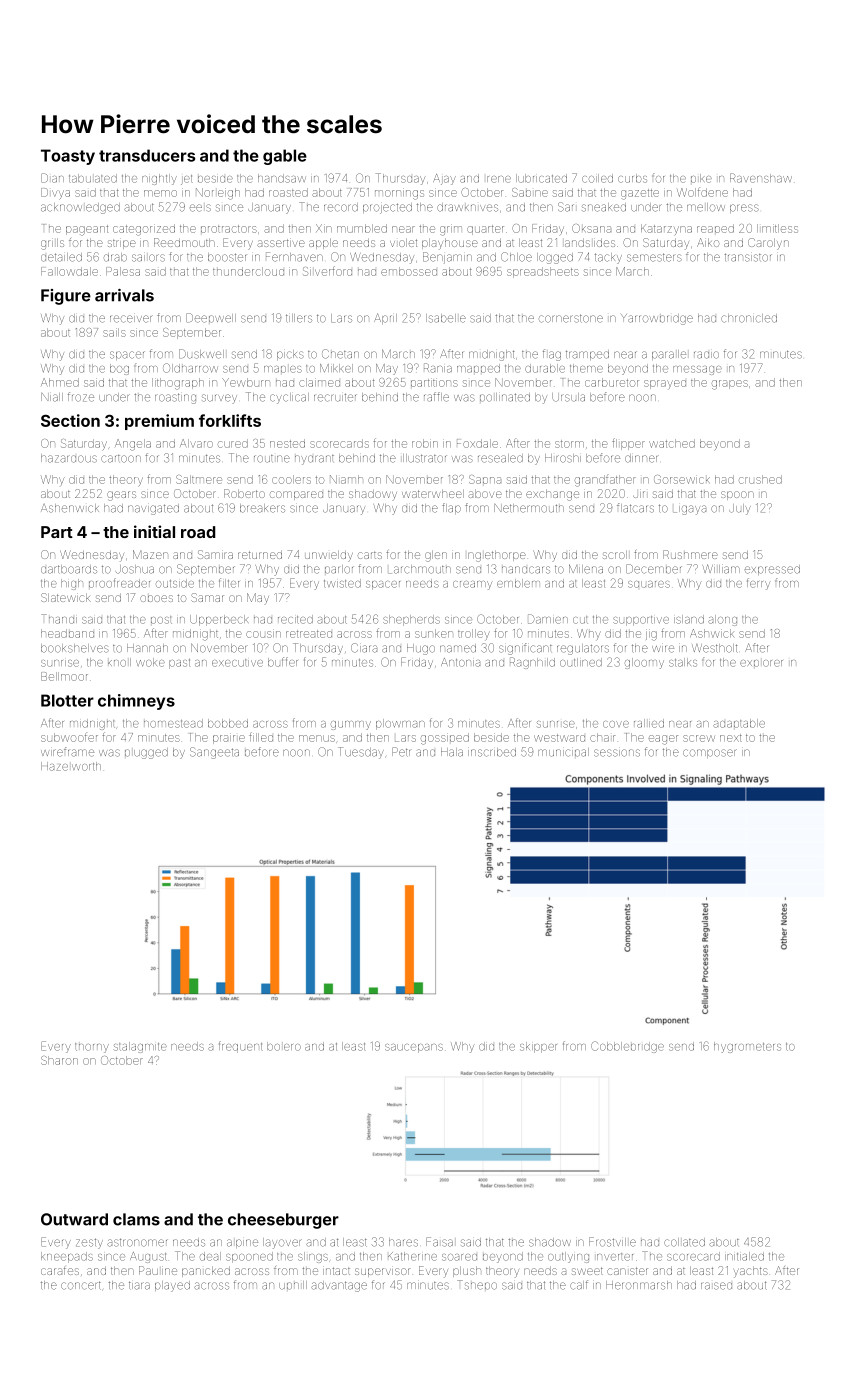  What do you see at coordinates (283, 662) in the image?
I see `buffer` at bounding box center [283, 662].
